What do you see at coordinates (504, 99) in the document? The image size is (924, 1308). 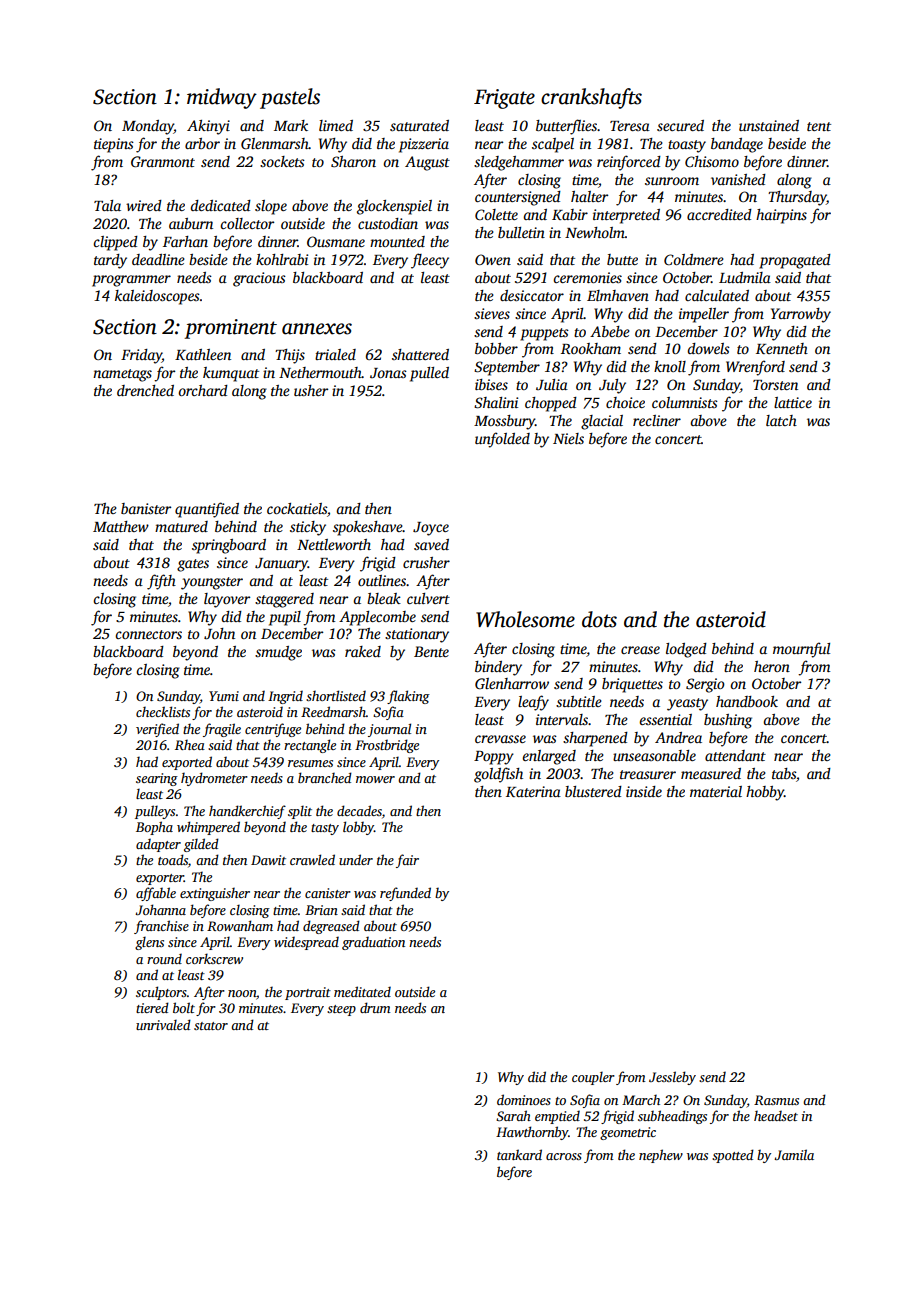 I see `Frigate` at bounding box center [504, 99].
